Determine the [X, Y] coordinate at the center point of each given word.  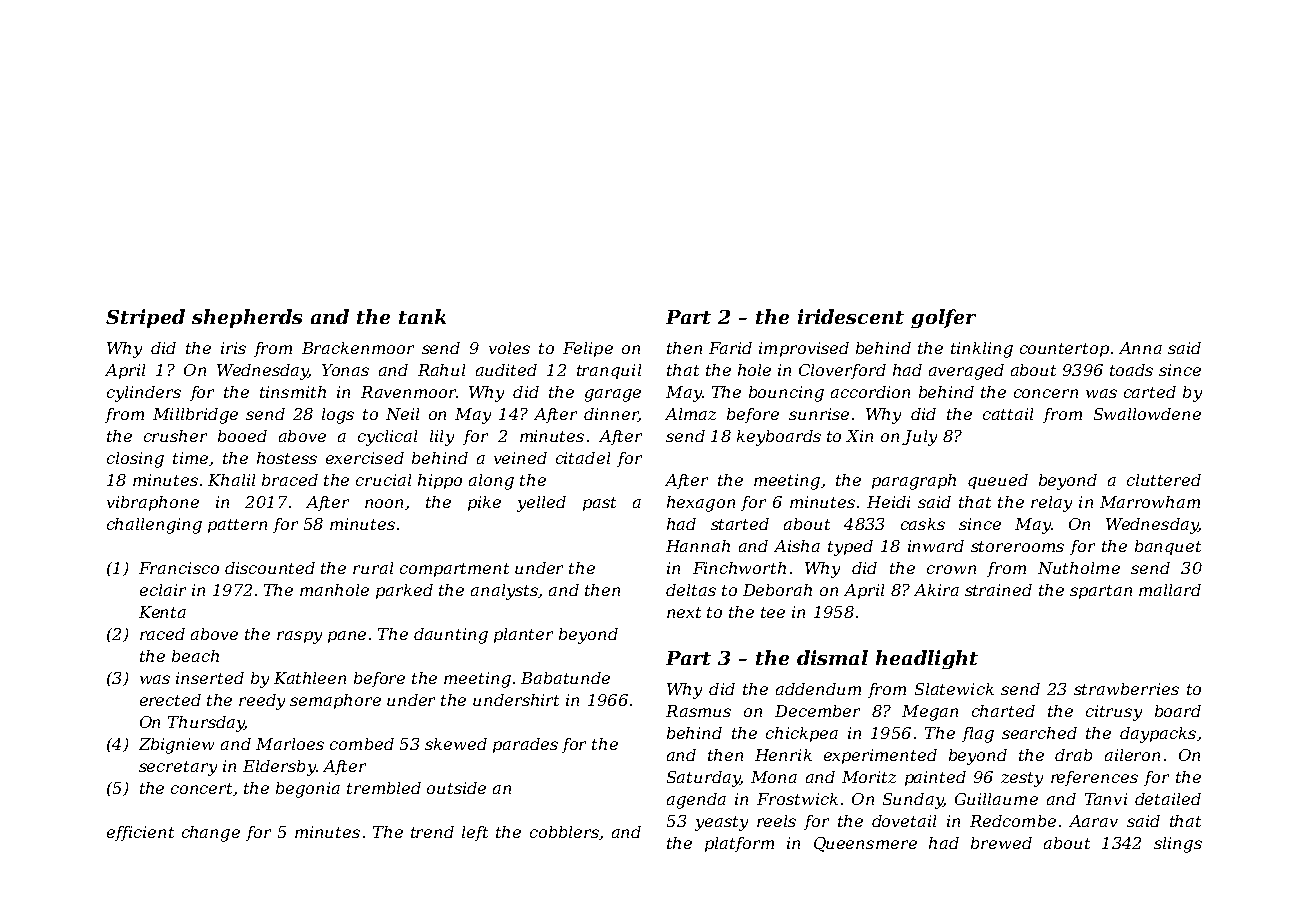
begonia [308, 790]
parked [404, 591]
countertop [1064, 350]
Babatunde [565, 678]
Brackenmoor [358, 348]
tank [422, 316]
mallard [1170, 590]
